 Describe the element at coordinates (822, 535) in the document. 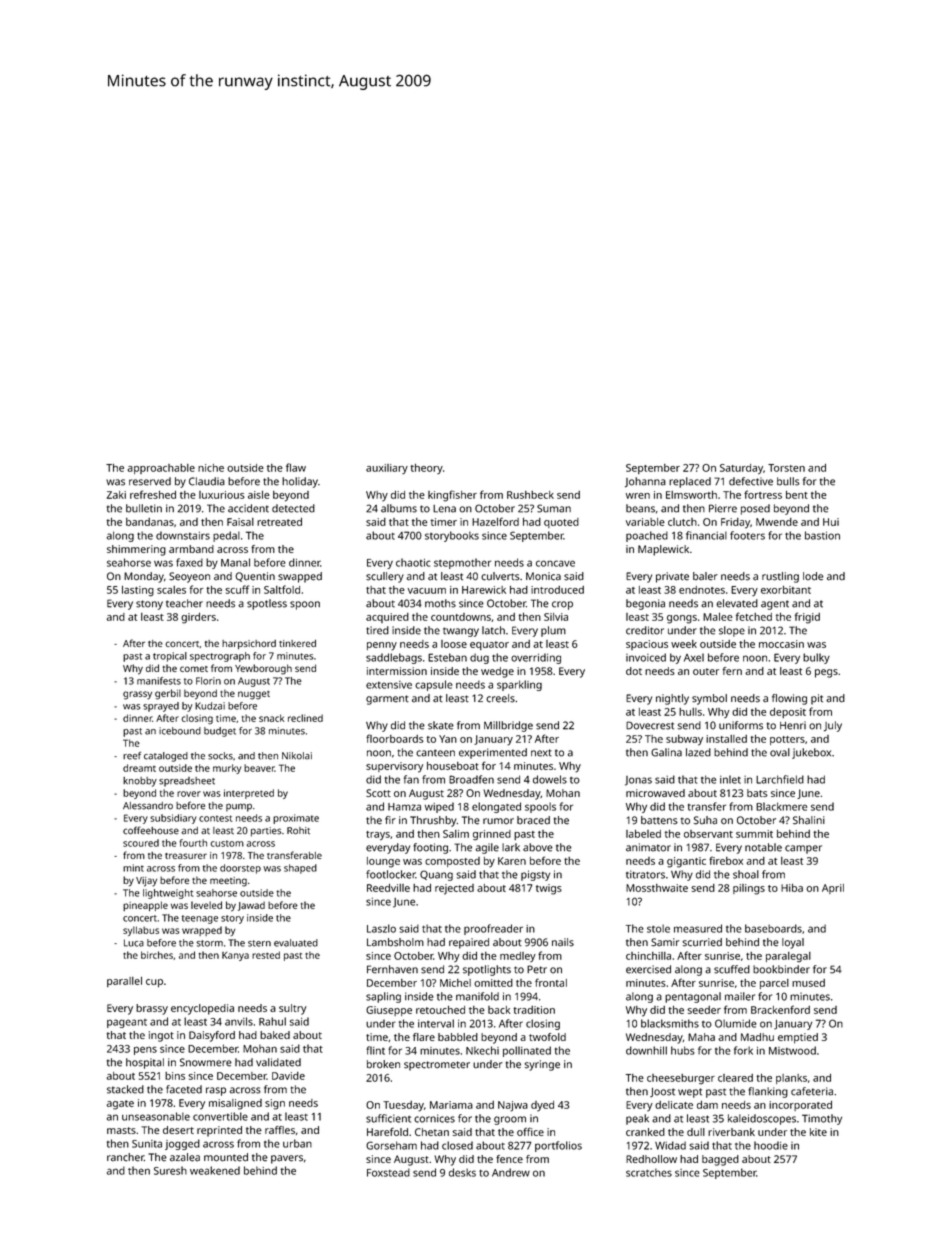

I see `bastion` at that location.
